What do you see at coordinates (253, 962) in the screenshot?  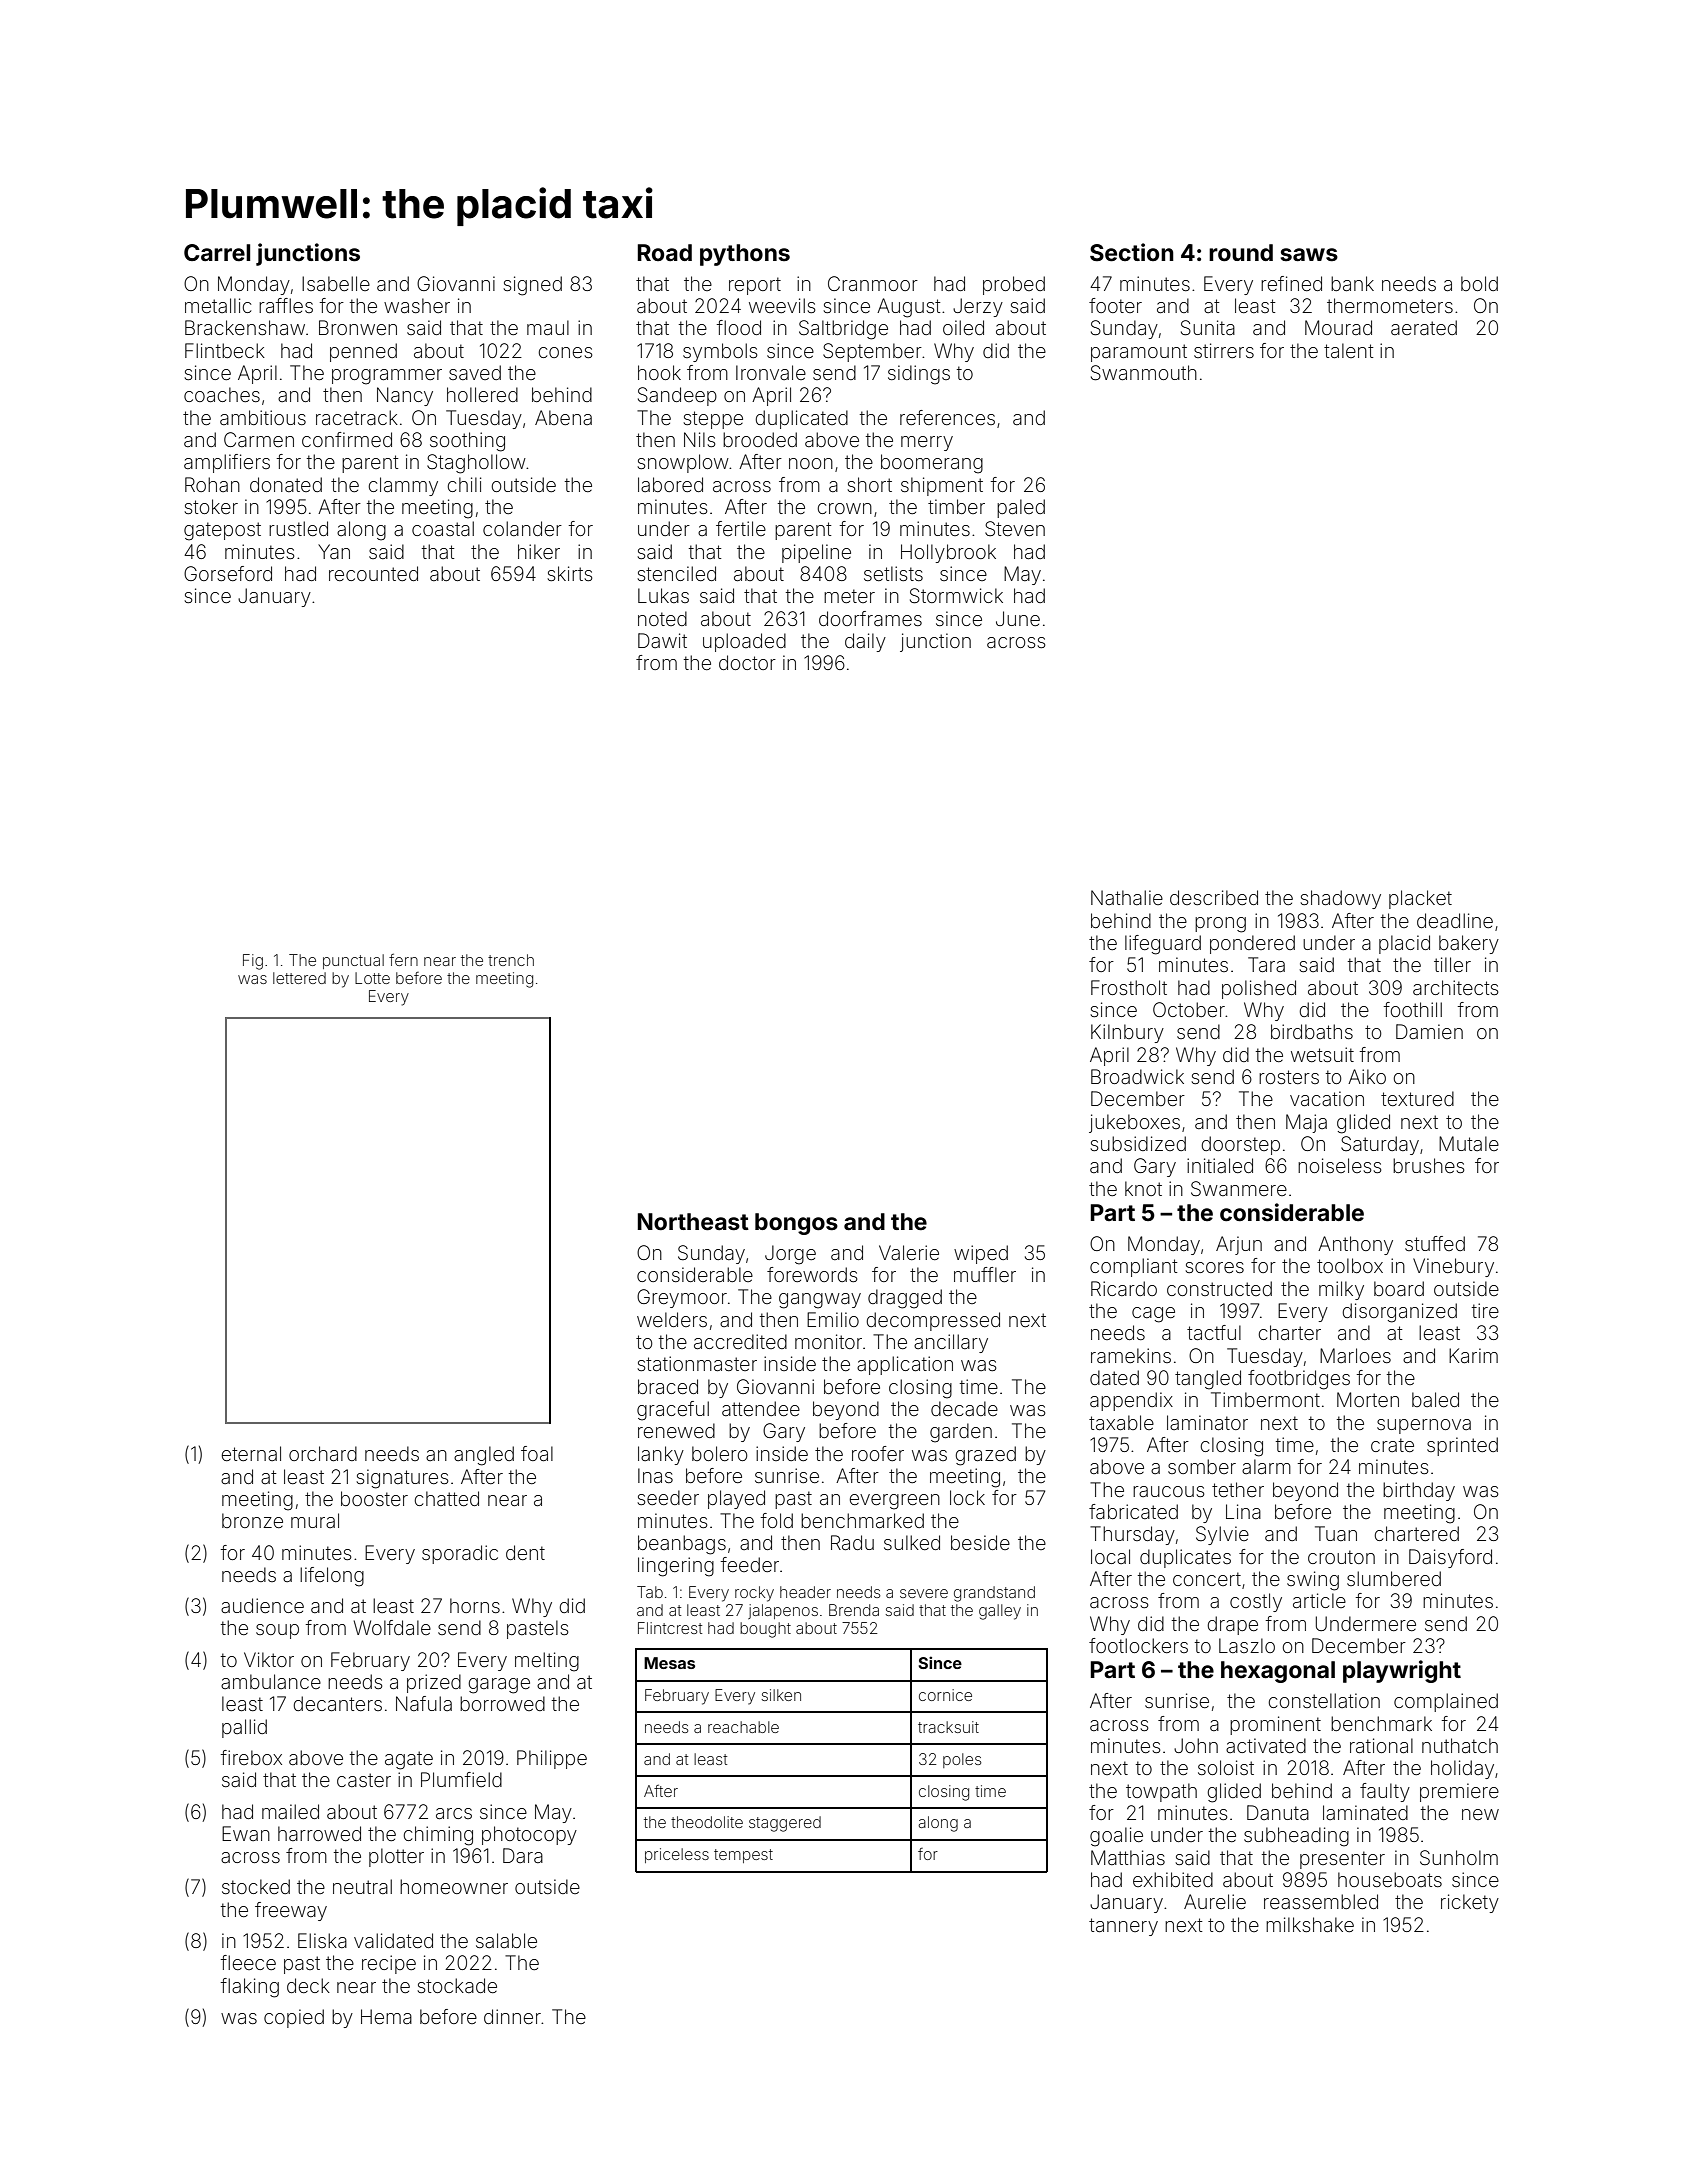 I see `Fig` at bounding box center [253, 962].
